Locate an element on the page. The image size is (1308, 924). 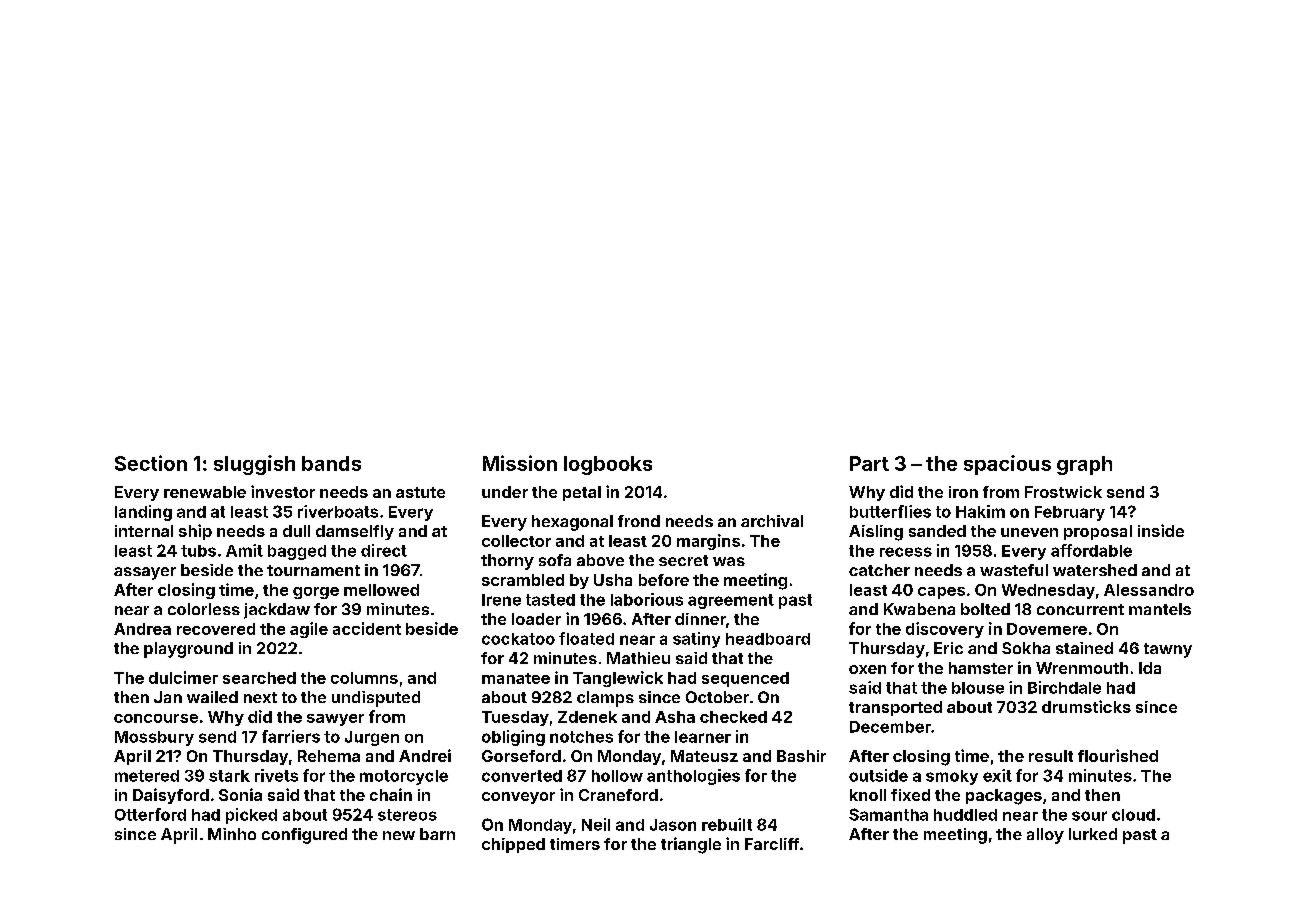
Farcliff is located at coordinates (772, 844).
